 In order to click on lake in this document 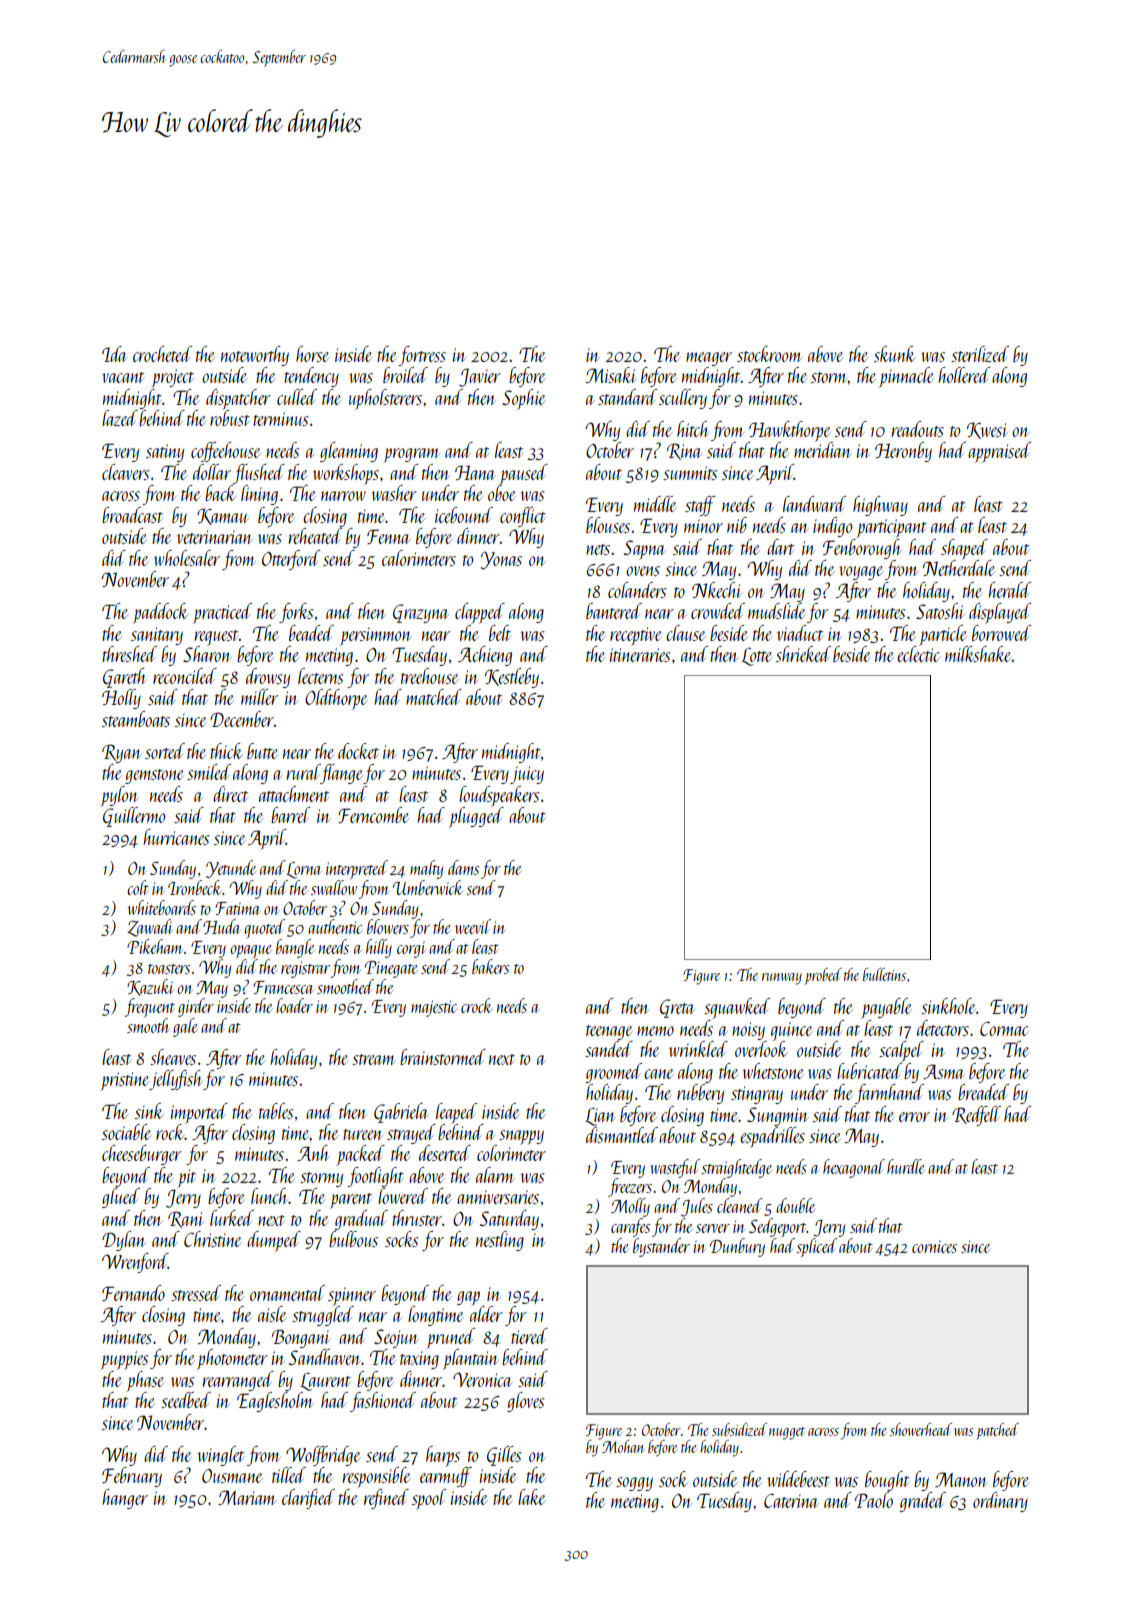, I will do `click(532, 1497)`.
